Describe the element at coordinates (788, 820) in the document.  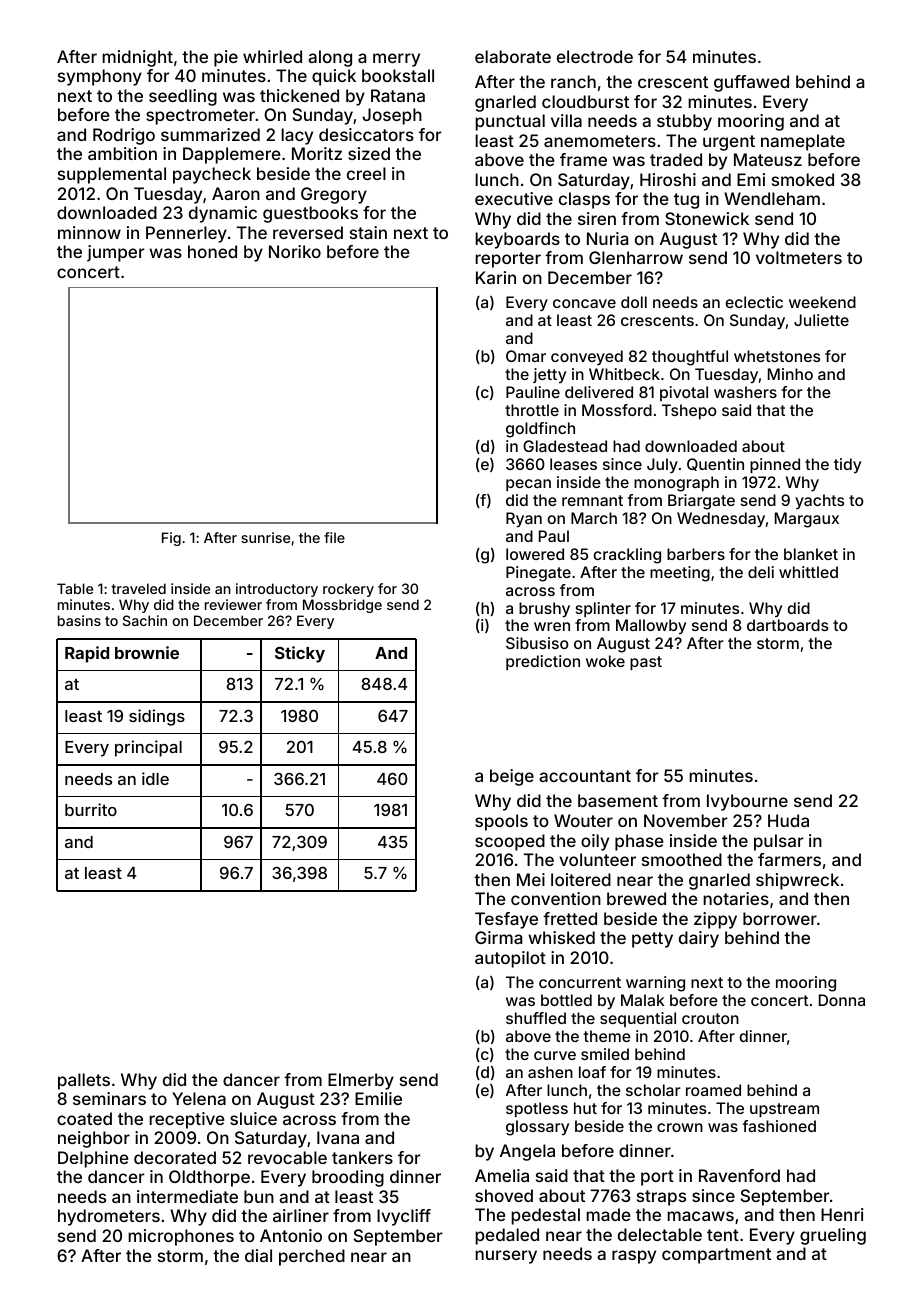
I see `Huda` at that location.
